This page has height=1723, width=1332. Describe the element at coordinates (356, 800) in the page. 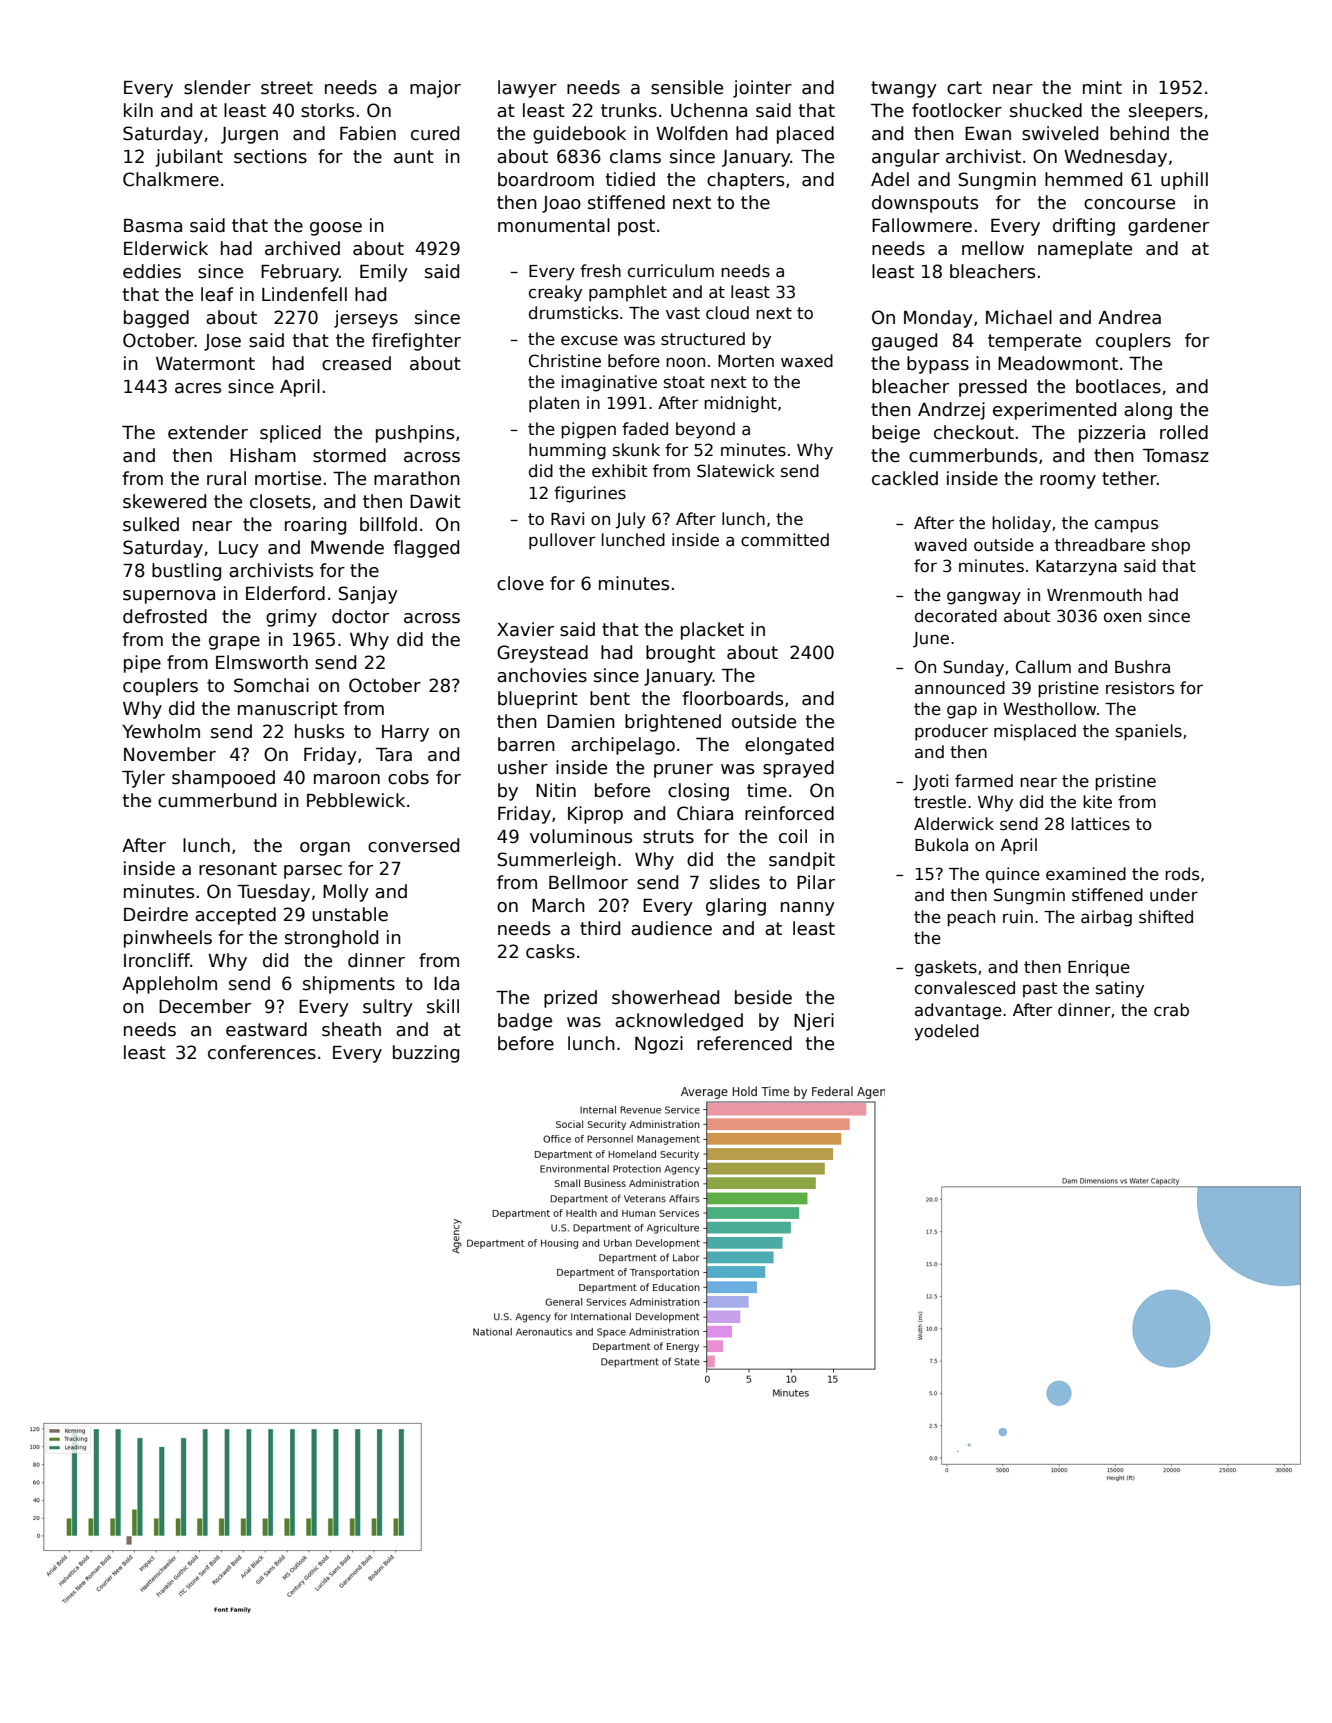

I see `Pebblewick` at that location.
